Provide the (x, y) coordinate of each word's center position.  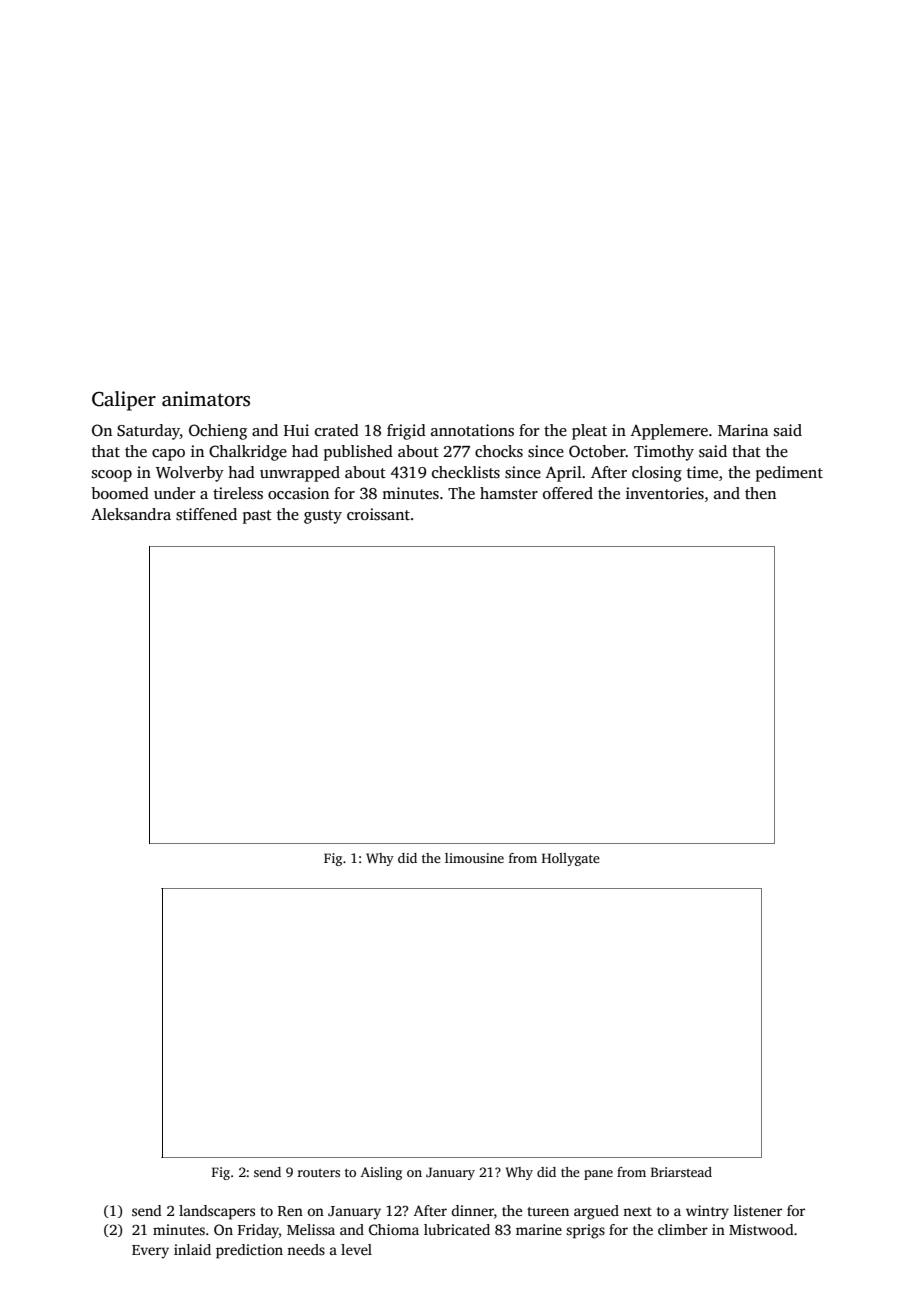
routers (319, 1173)
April (563, 474)
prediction (249, 1251)
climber (683, 1229)
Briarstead (681, 1172)
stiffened (206, 514)
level (356, 1249)
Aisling (381, 1173)
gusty (323, 517)
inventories (665, 493)
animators (206, 399)
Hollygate (571, 859)
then (760, 493)
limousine (474, 858)
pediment (789, 474)
